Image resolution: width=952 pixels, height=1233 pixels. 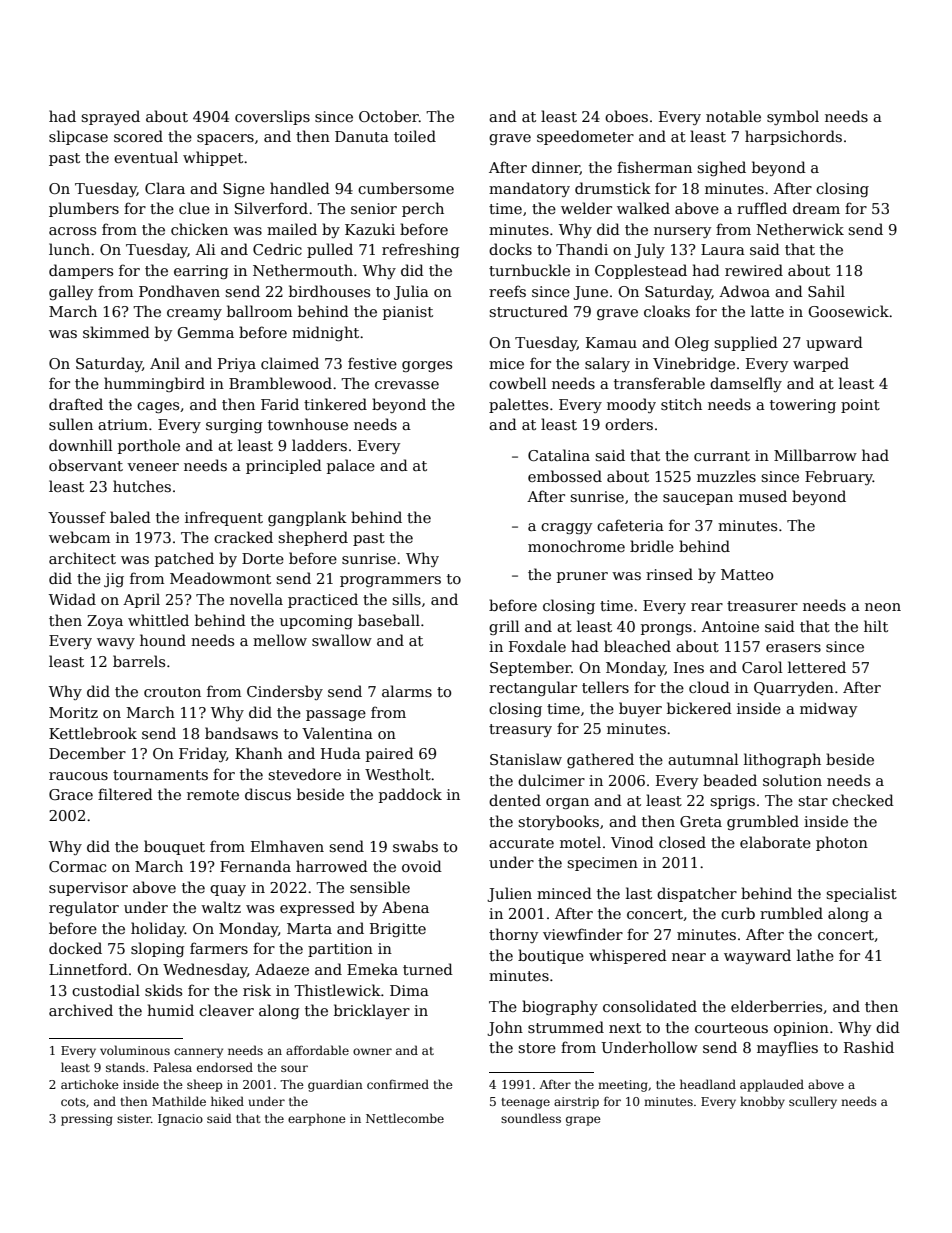 What do you see at coordinates (154, 384) in the document?
I see `hummingbird` at bounding box center [154, 384].
